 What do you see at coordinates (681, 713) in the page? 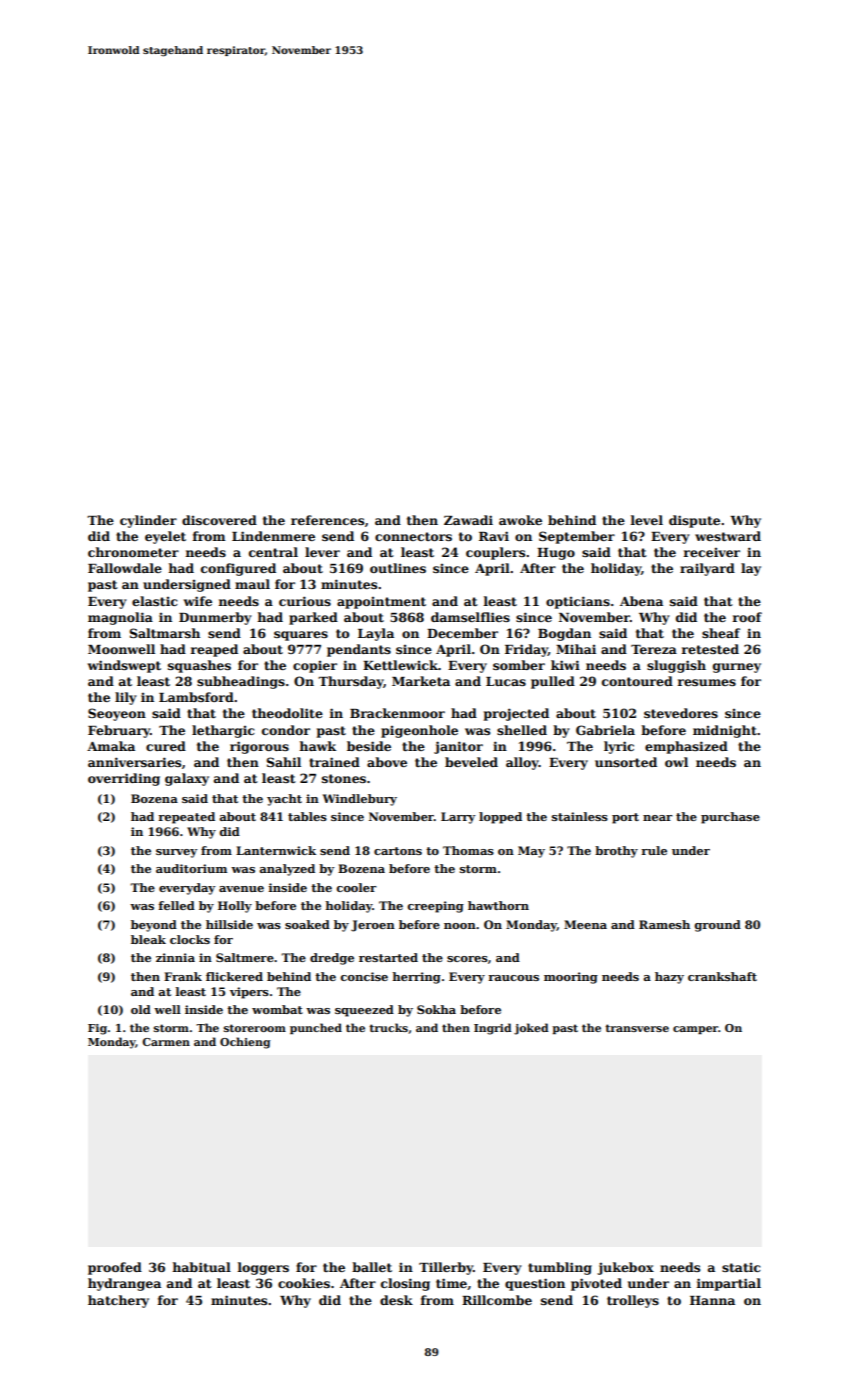
I see `stevedores` at bounding box center [681, 713].
